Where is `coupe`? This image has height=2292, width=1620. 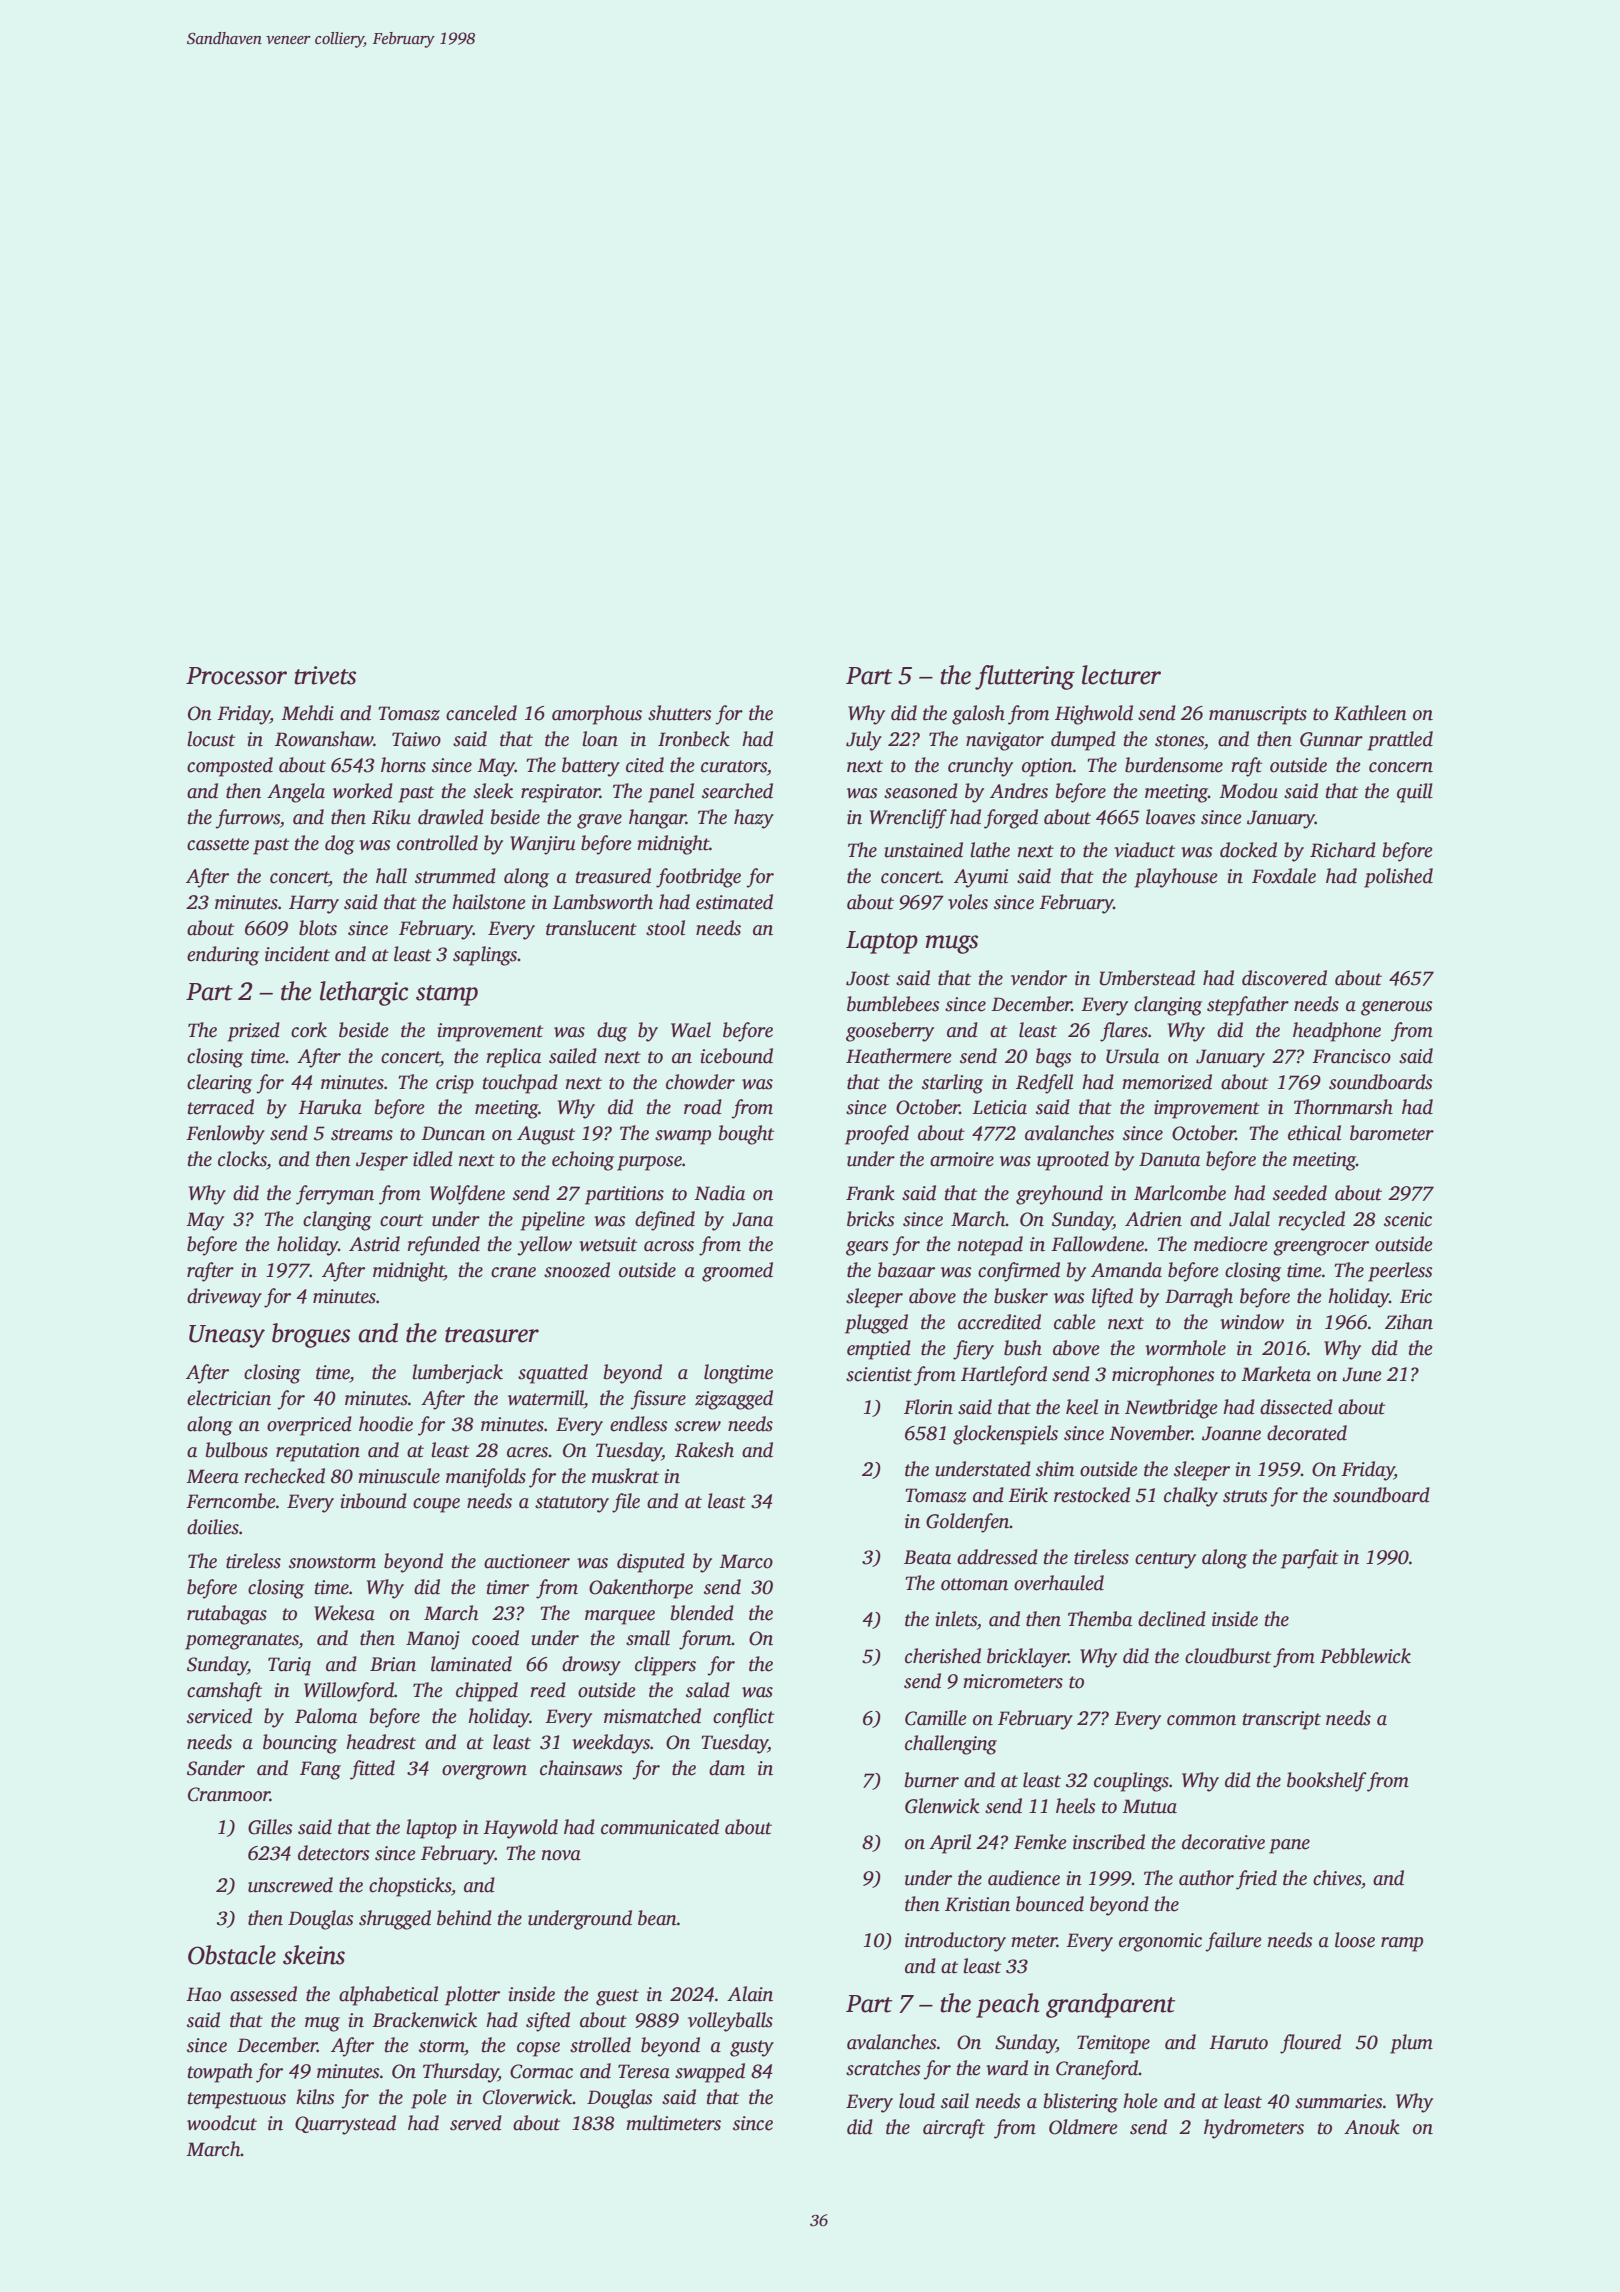
coupe is located at coordinates (436, 1505).
